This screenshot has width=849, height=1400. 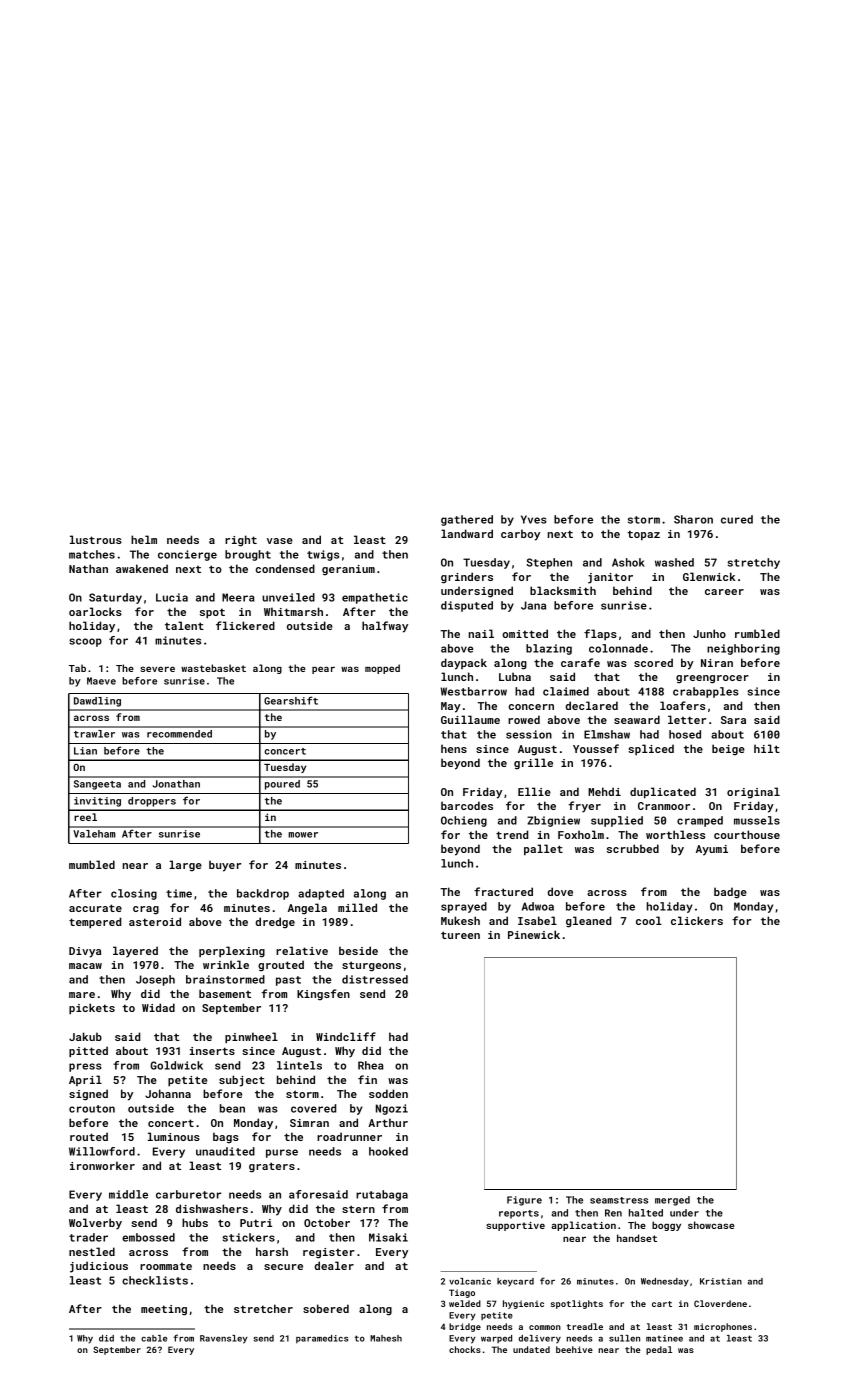 I want to click on Ngozi, so click(x=392, y=1109).
